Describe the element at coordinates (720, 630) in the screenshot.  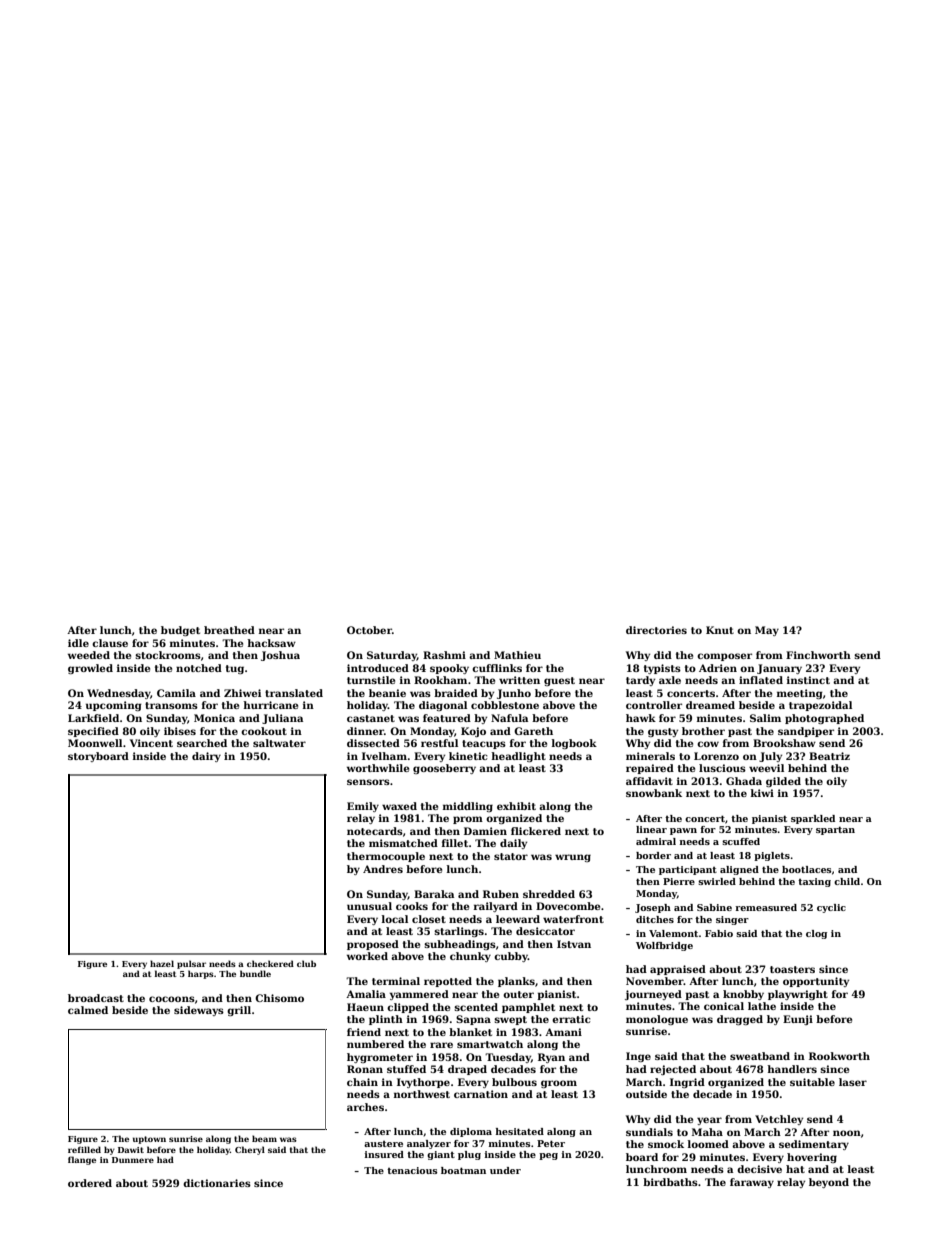
I see `Knut` at that location.
